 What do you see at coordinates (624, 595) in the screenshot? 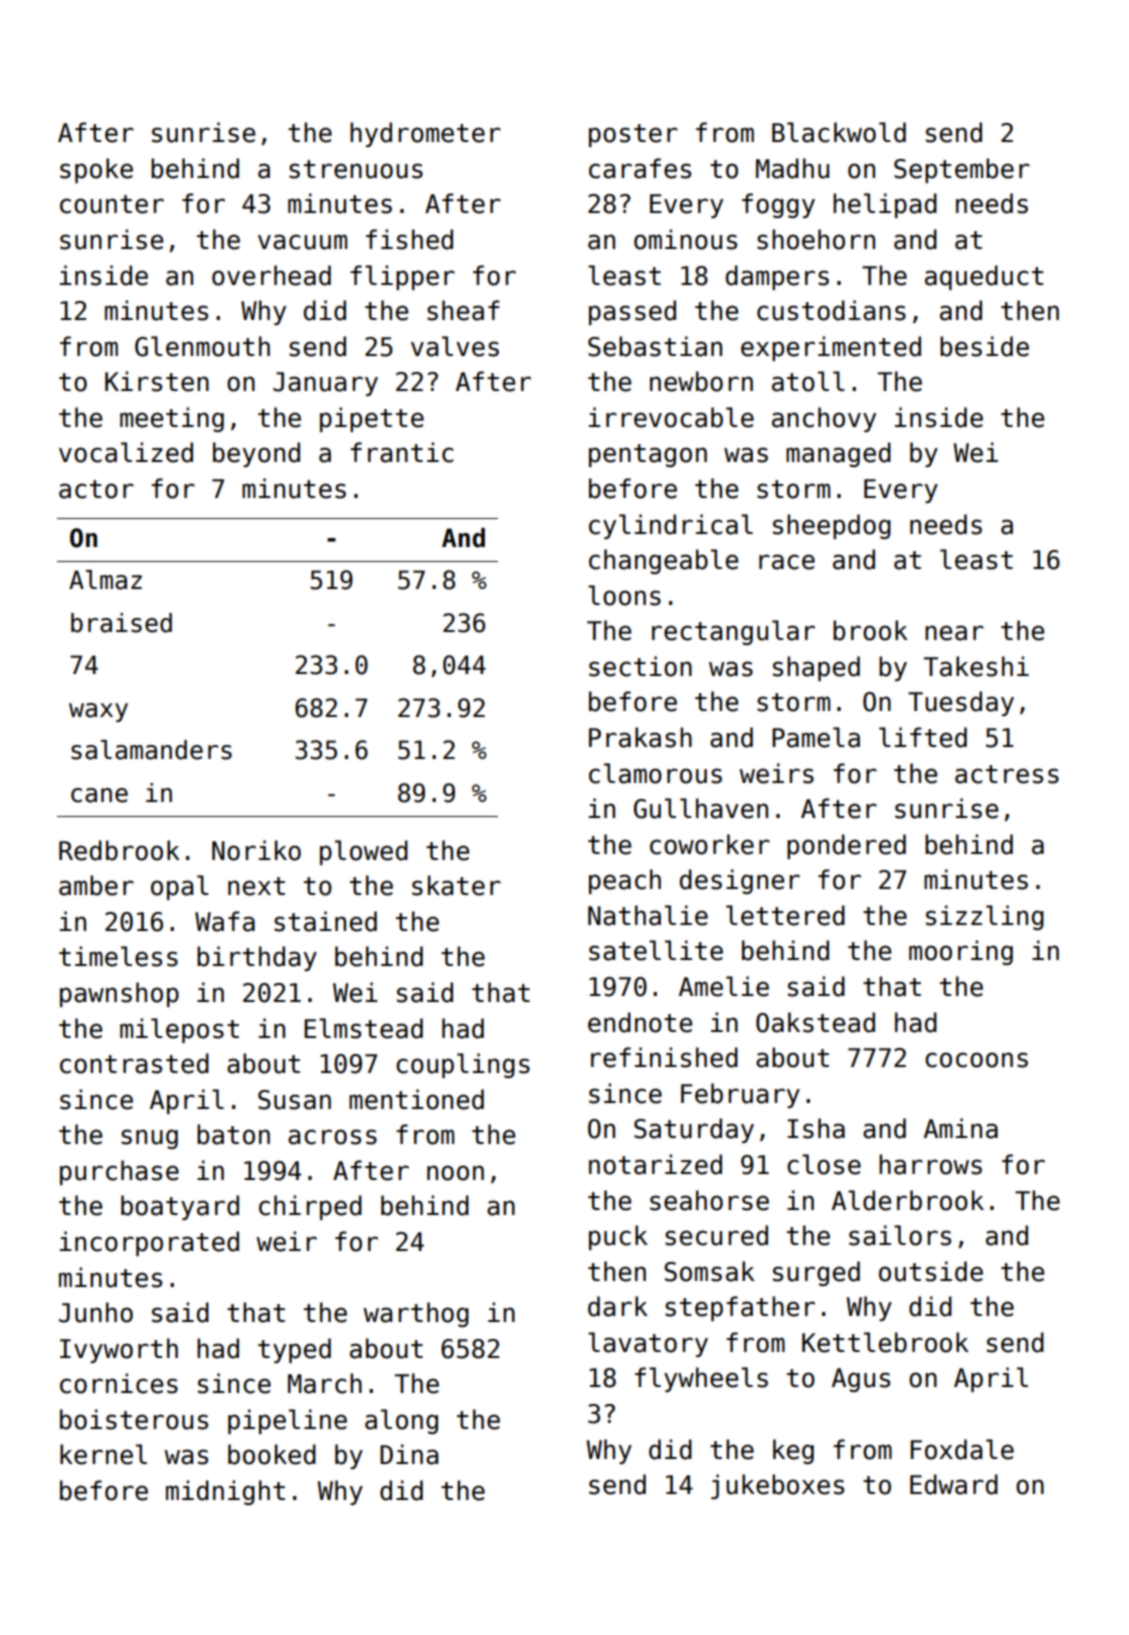
I see `loons` at bounding box center [624, 595].
